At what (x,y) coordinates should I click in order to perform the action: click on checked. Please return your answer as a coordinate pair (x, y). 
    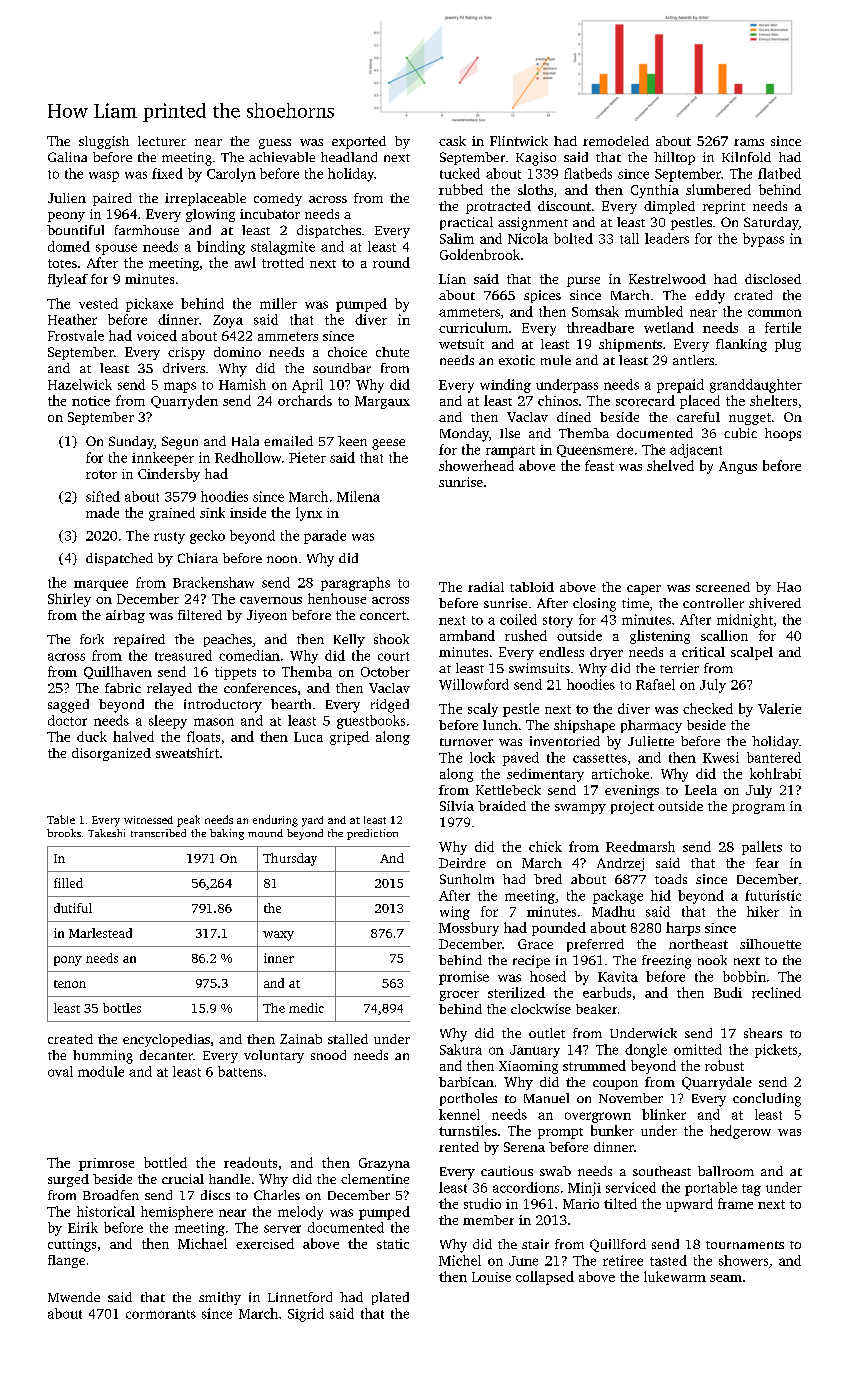
    Looking at the image, I should click on (708, 708).
